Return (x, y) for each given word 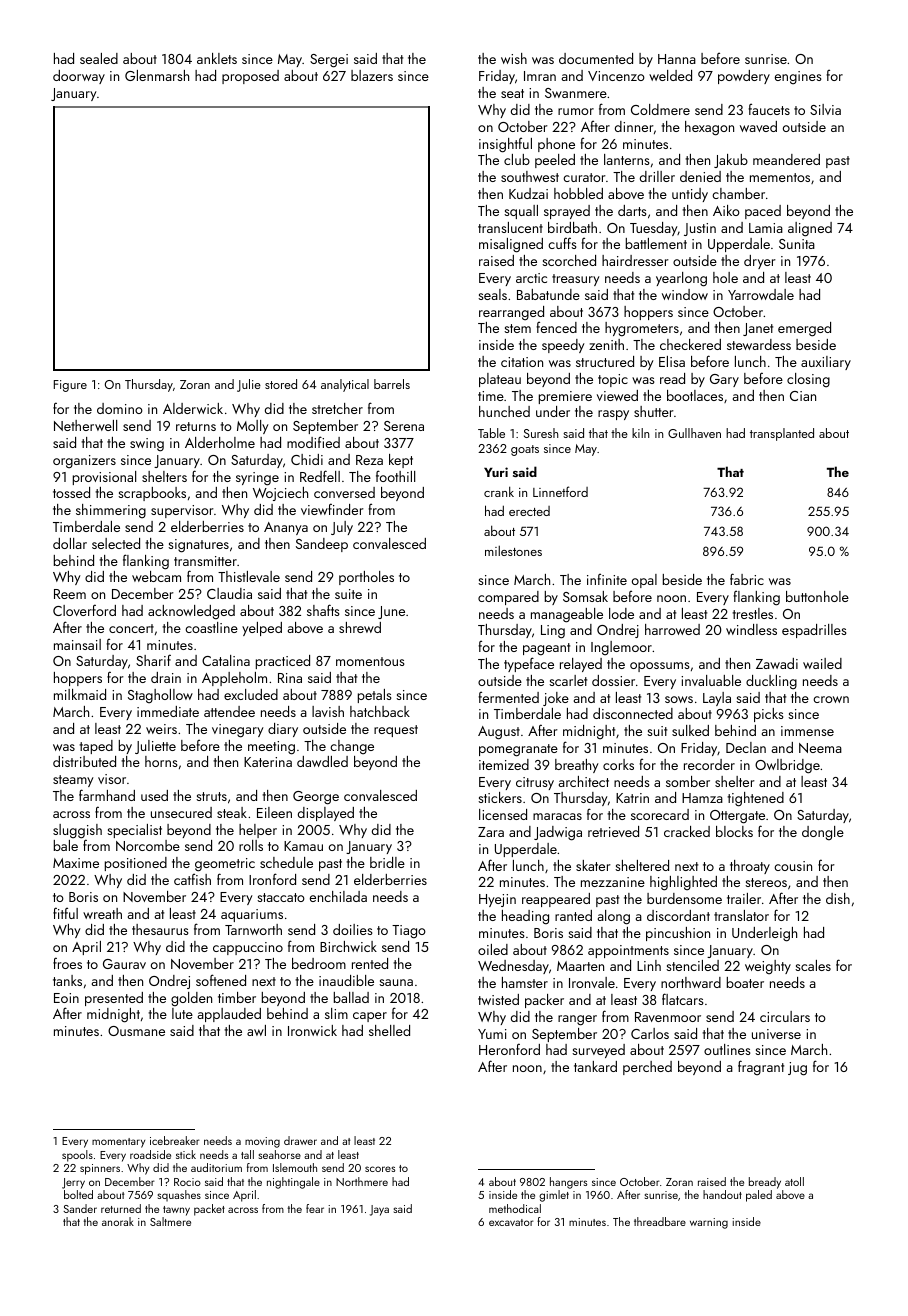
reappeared (556, 900)
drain (166, 677)
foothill (395, 476)
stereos (766, 882)
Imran (540, 76)
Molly (253, 427)
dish (838, 898)
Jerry (73, 1183)
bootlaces (695, 395)
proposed (250, 77)
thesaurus (160, 929)
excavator (511, 1222)
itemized (504, 764)
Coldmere (660, 109)
